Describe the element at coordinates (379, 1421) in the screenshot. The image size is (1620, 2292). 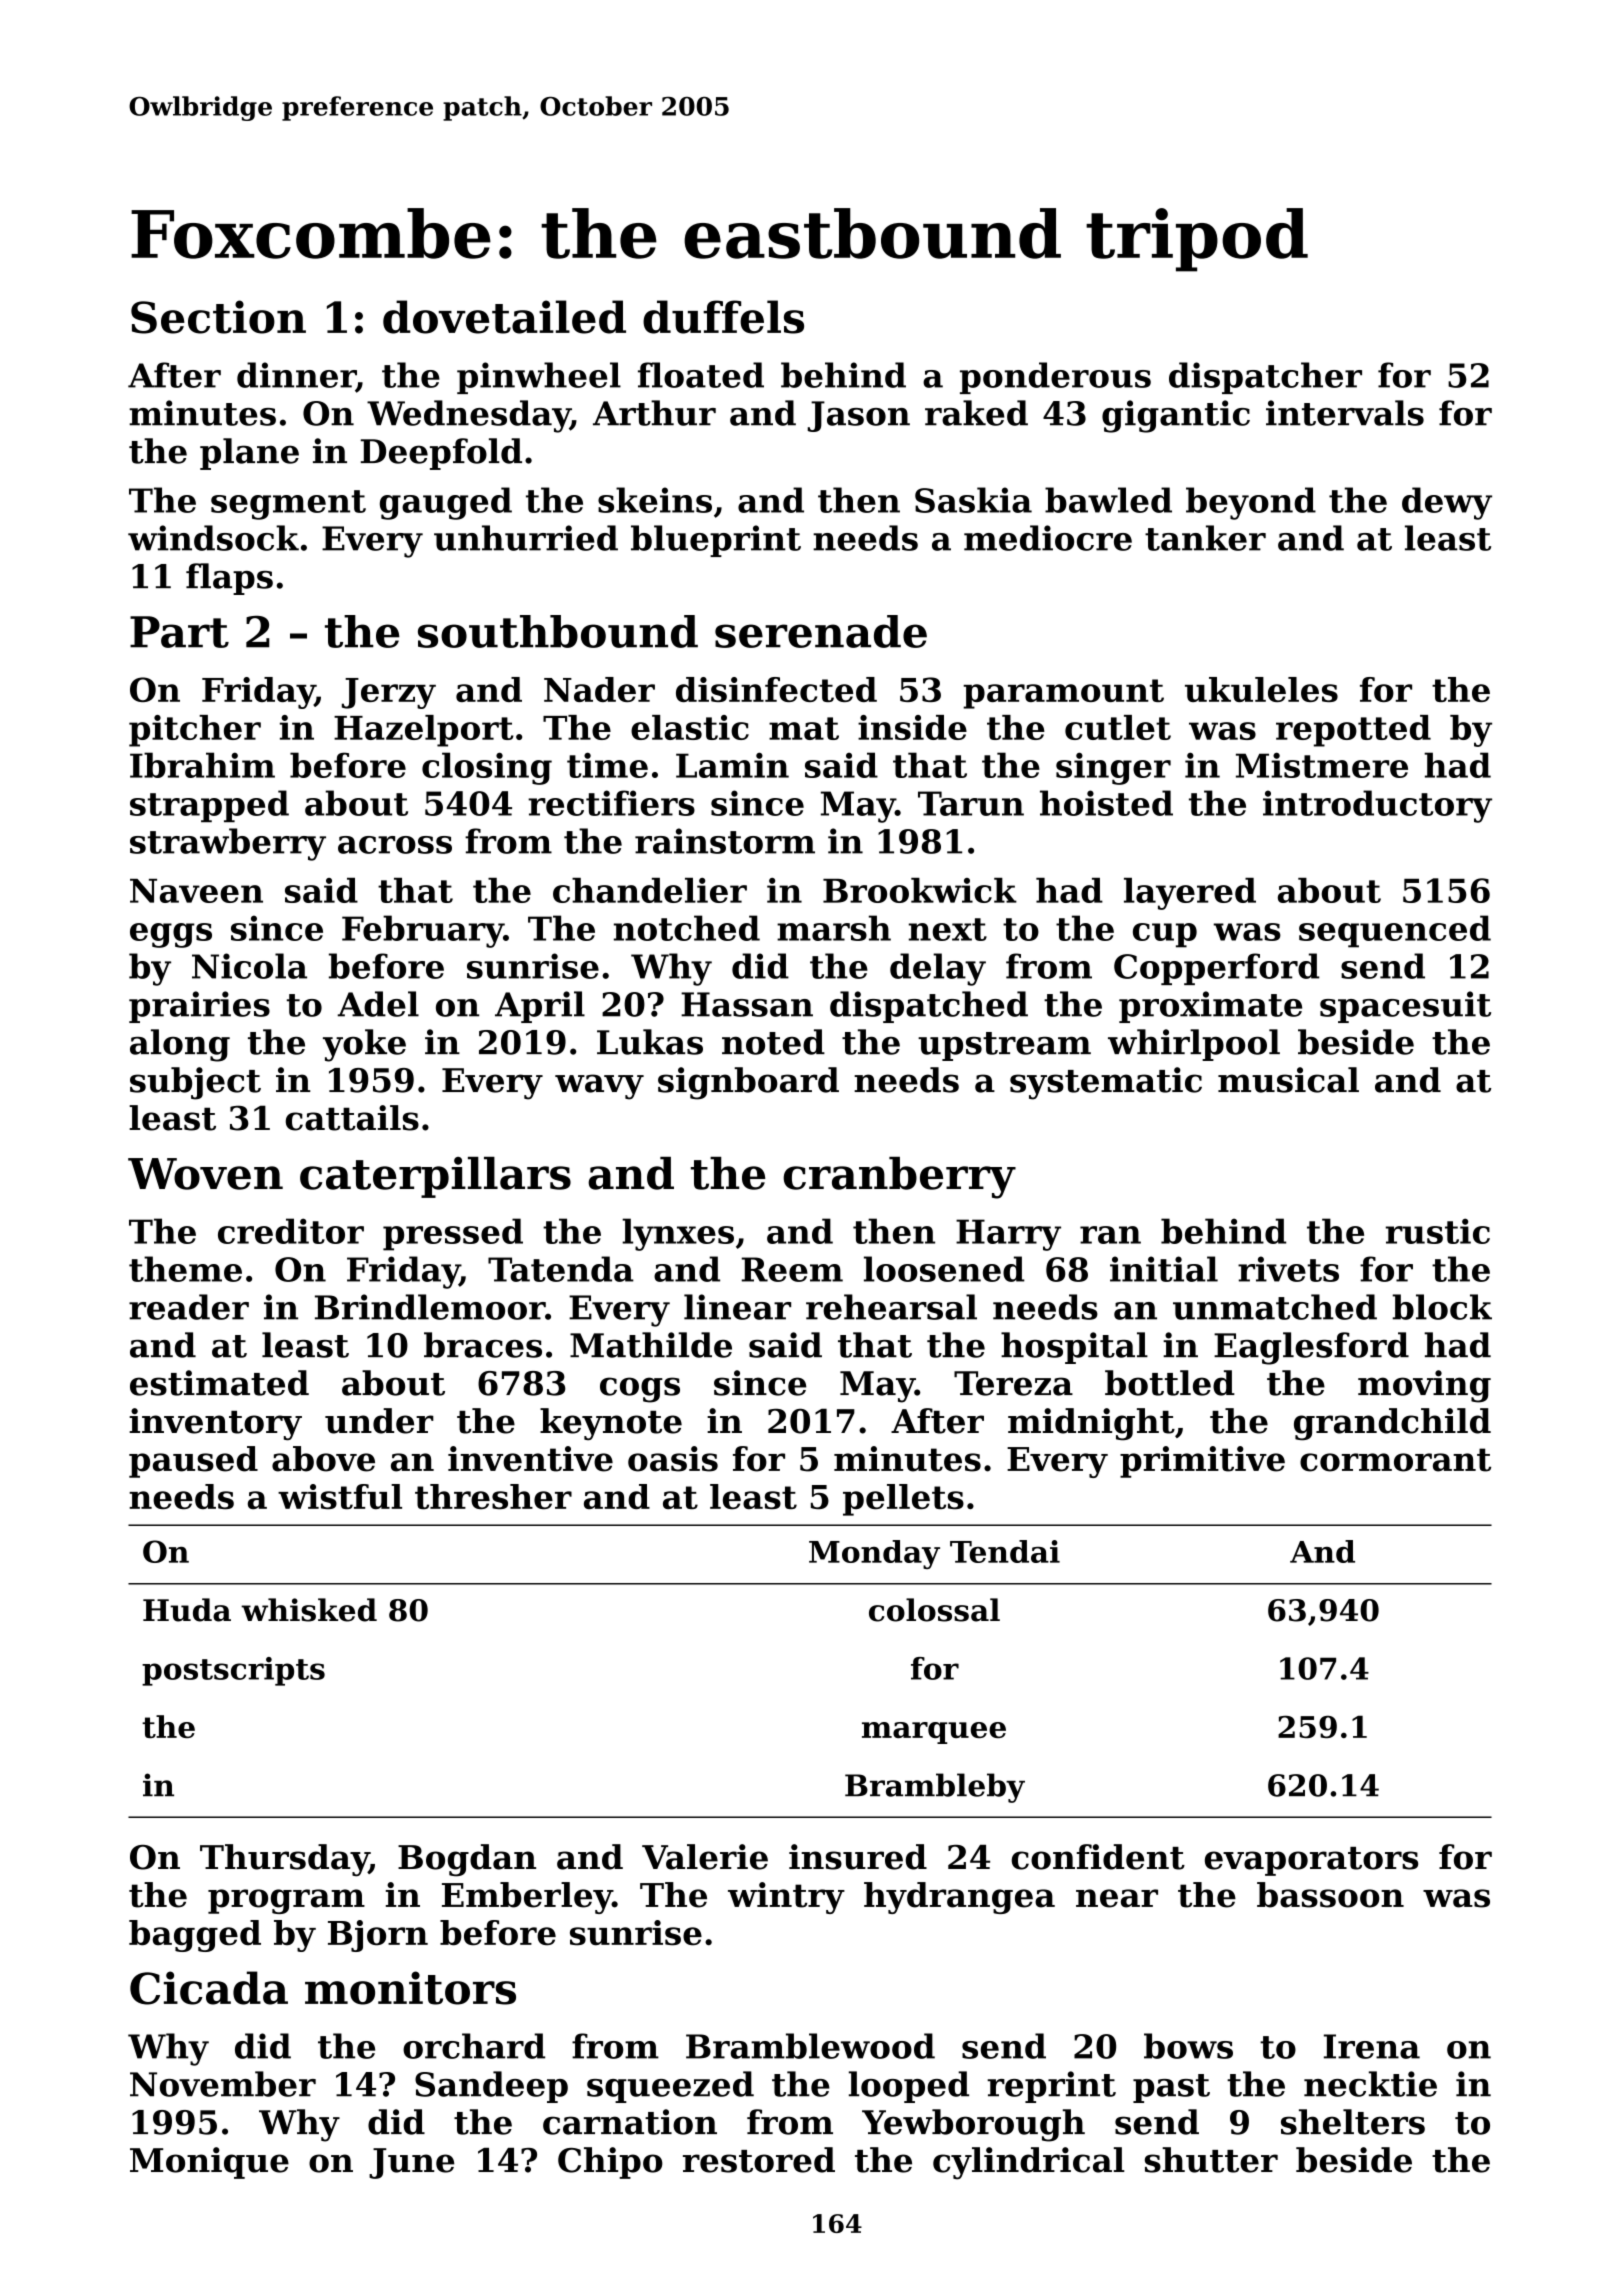
I see `under` at that location.
